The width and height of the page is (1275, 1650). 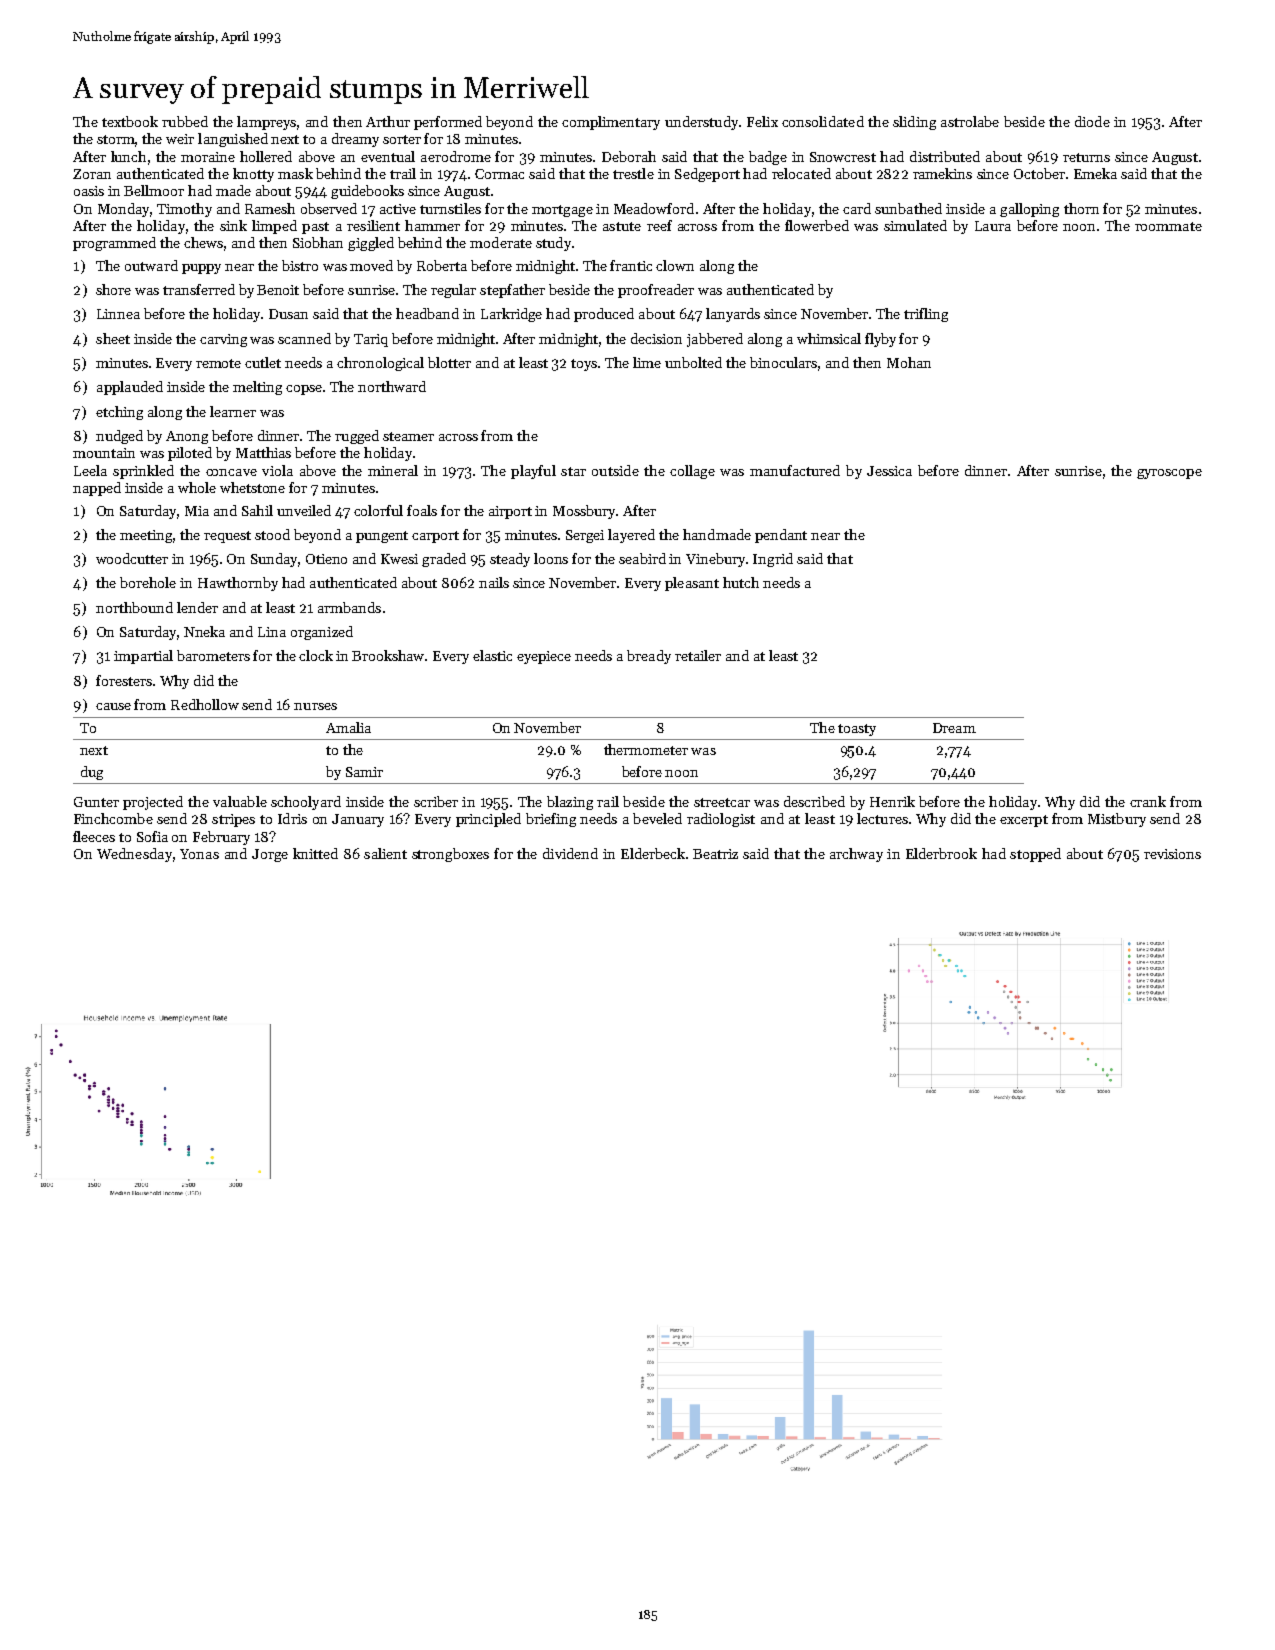 What do you see at coordinates (266, 156) in the page?
I see `hollered` at bounding box center [266, 156].
